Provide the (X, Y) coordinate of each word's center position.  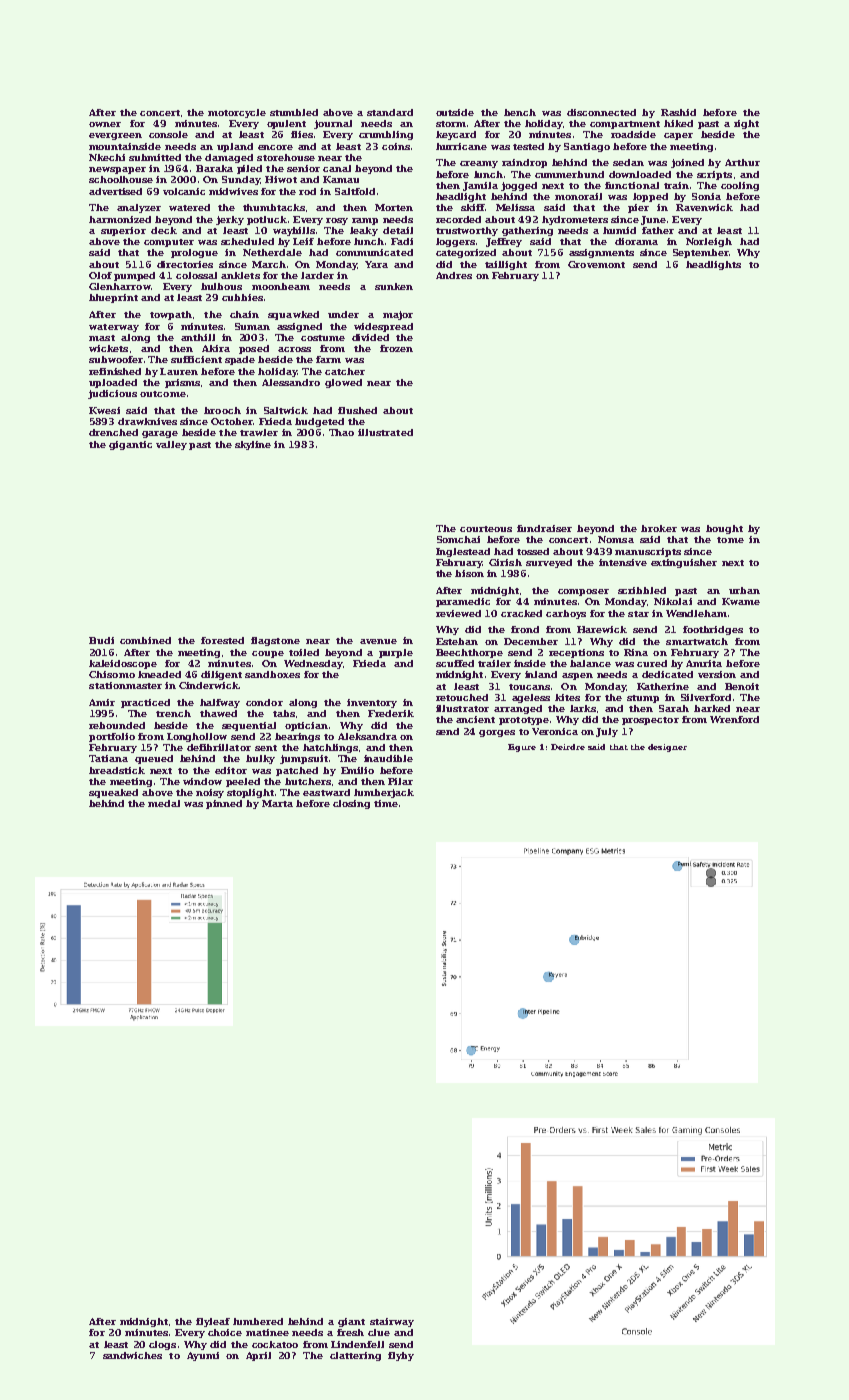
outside (455, 112)
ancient (475, 719)
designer (667, 748)
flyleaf (213, 1322)
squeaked (113, 793)
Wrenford (734, 719)
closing (351, 804)
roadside (633, 134)
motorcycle (237, 113)
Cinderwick (209, 685)
